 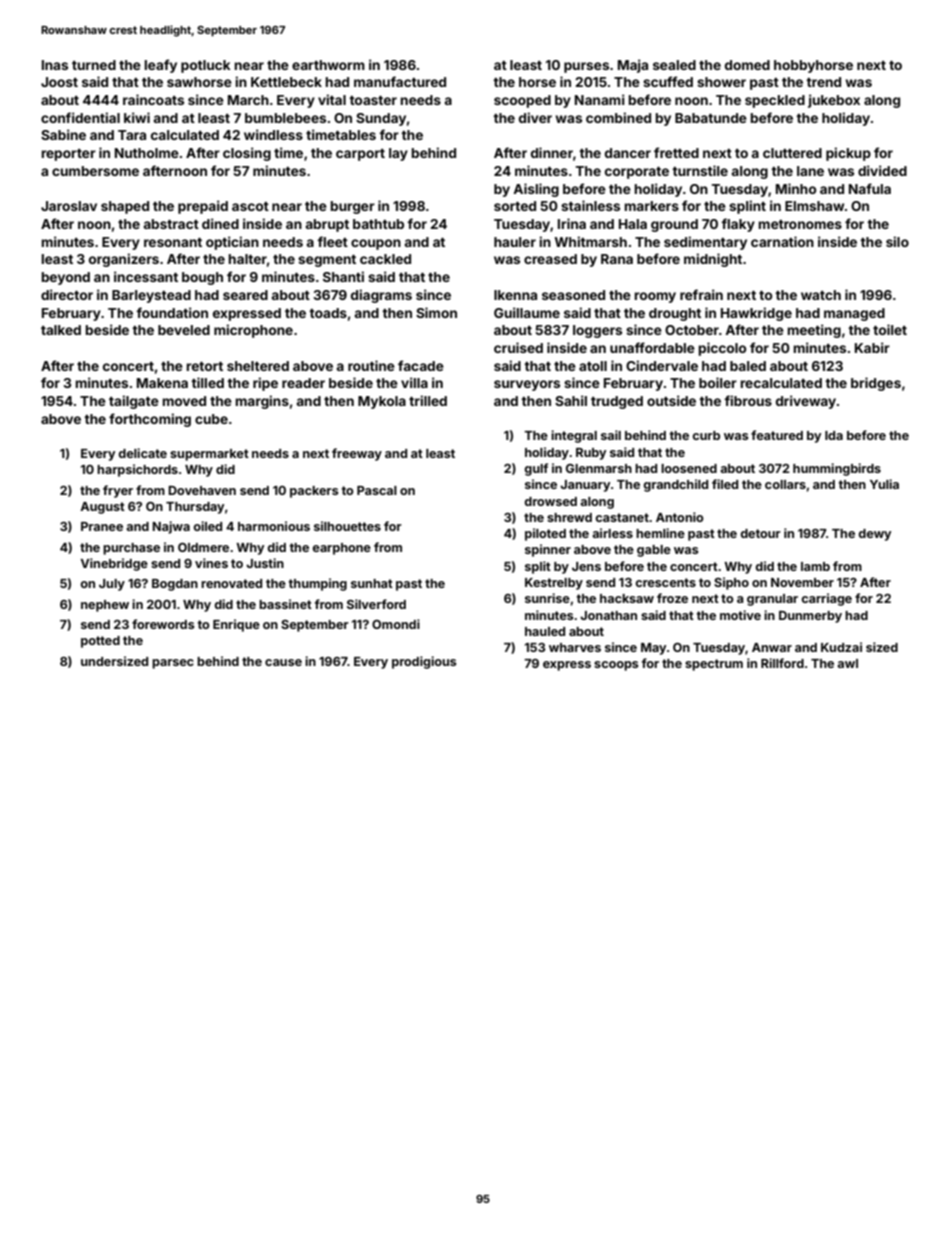 I want to click on watch, so click(x=821, y=295).
